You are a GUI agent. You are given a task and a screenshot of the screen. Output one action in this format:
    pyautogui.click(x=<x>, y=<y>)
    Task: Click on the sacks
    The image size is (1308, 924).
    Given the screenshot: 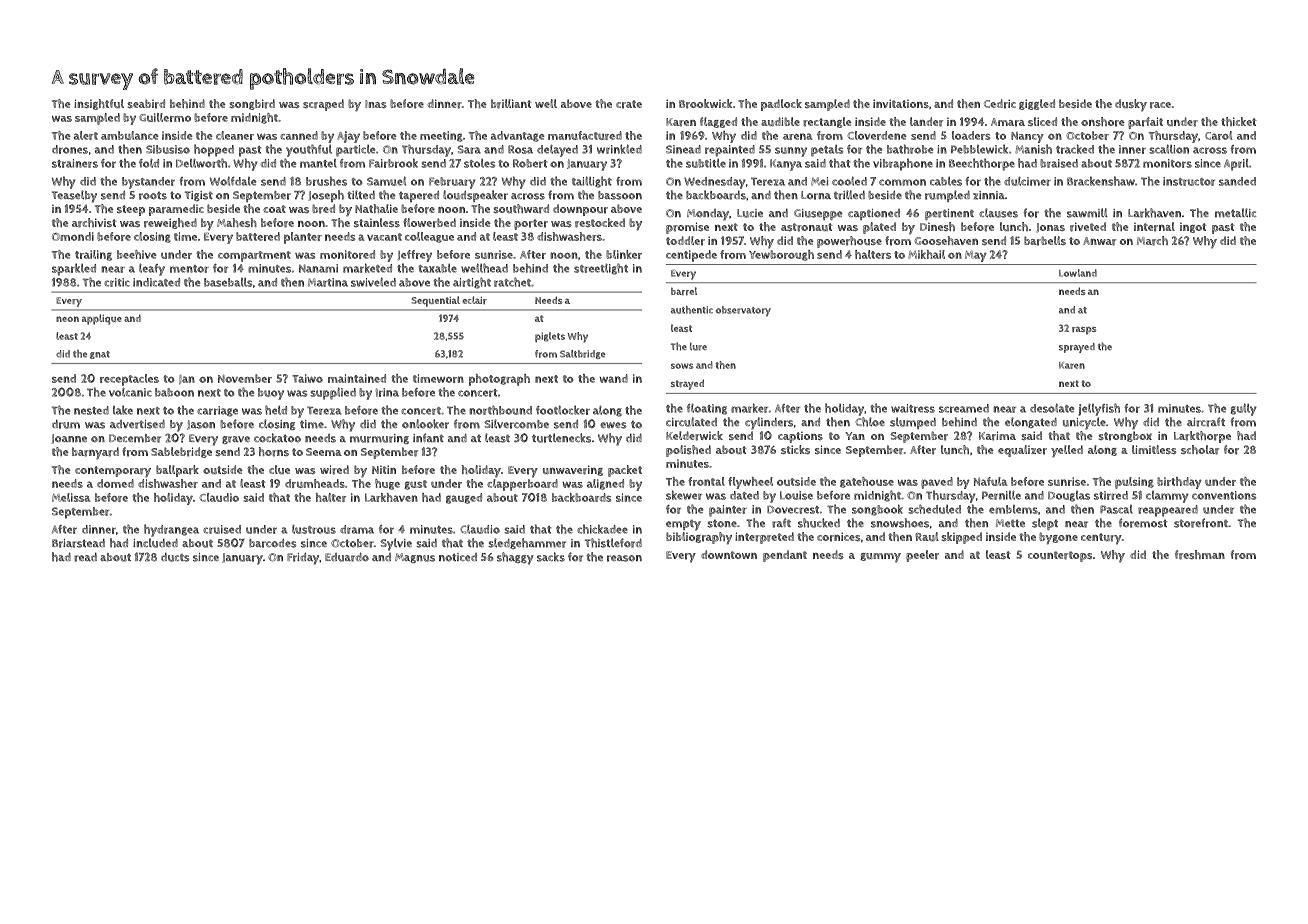 What is the action you would take?
    pyautogui.click(x=551, y=557)
